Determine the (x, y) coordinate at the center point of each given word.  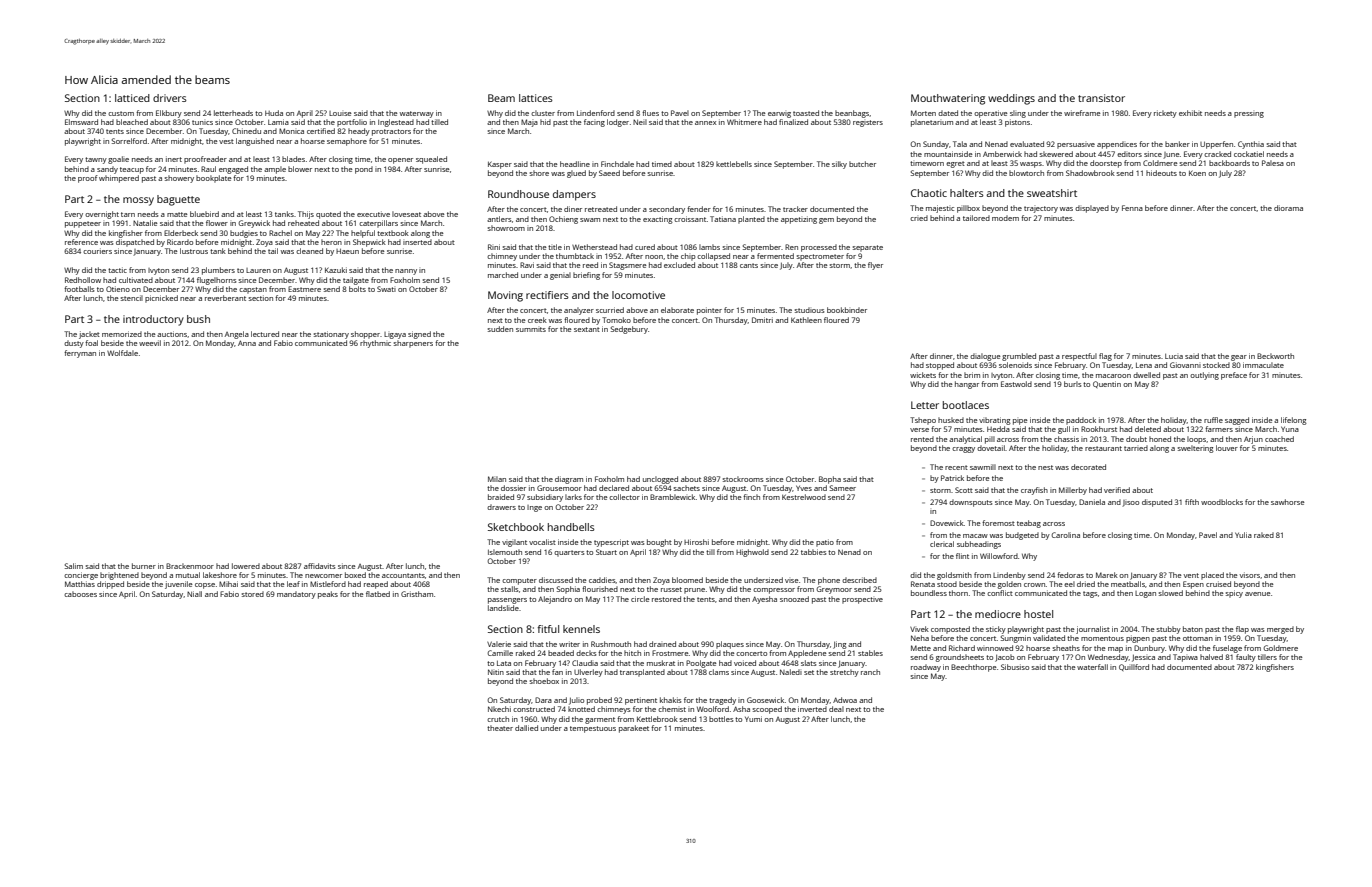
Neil (640, 122)
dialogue (985, 357)
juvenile (179, 585)
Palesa (1273, 163)
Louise (340, 113)
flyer (875, 266)
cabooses (80, 594)
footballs (79, 289)
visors (1250, 575)
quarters (569, 553)
